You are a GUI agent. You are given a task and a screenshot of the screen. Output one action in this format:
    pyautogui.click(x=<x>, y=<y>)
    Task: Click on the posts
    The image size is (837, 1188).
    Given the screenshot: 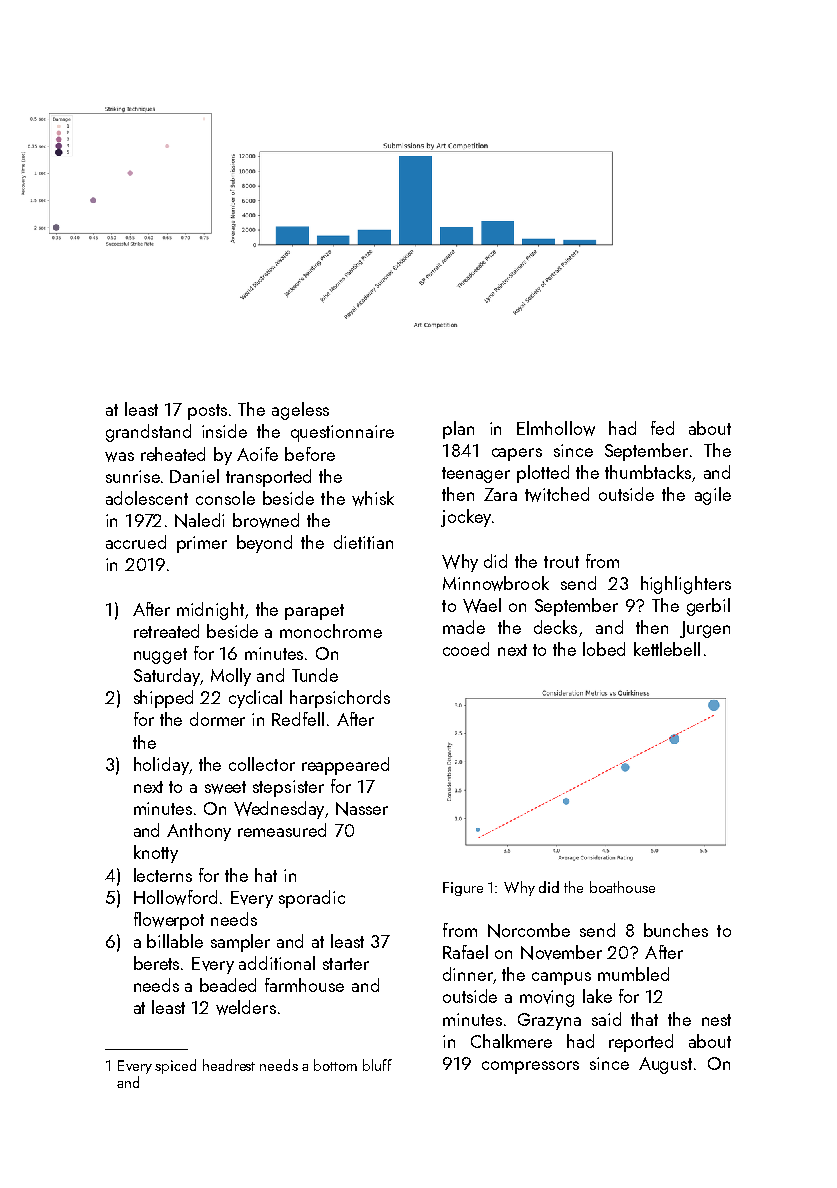 What is the action you would take?
    pyautogui.click(x=207, y=412)
